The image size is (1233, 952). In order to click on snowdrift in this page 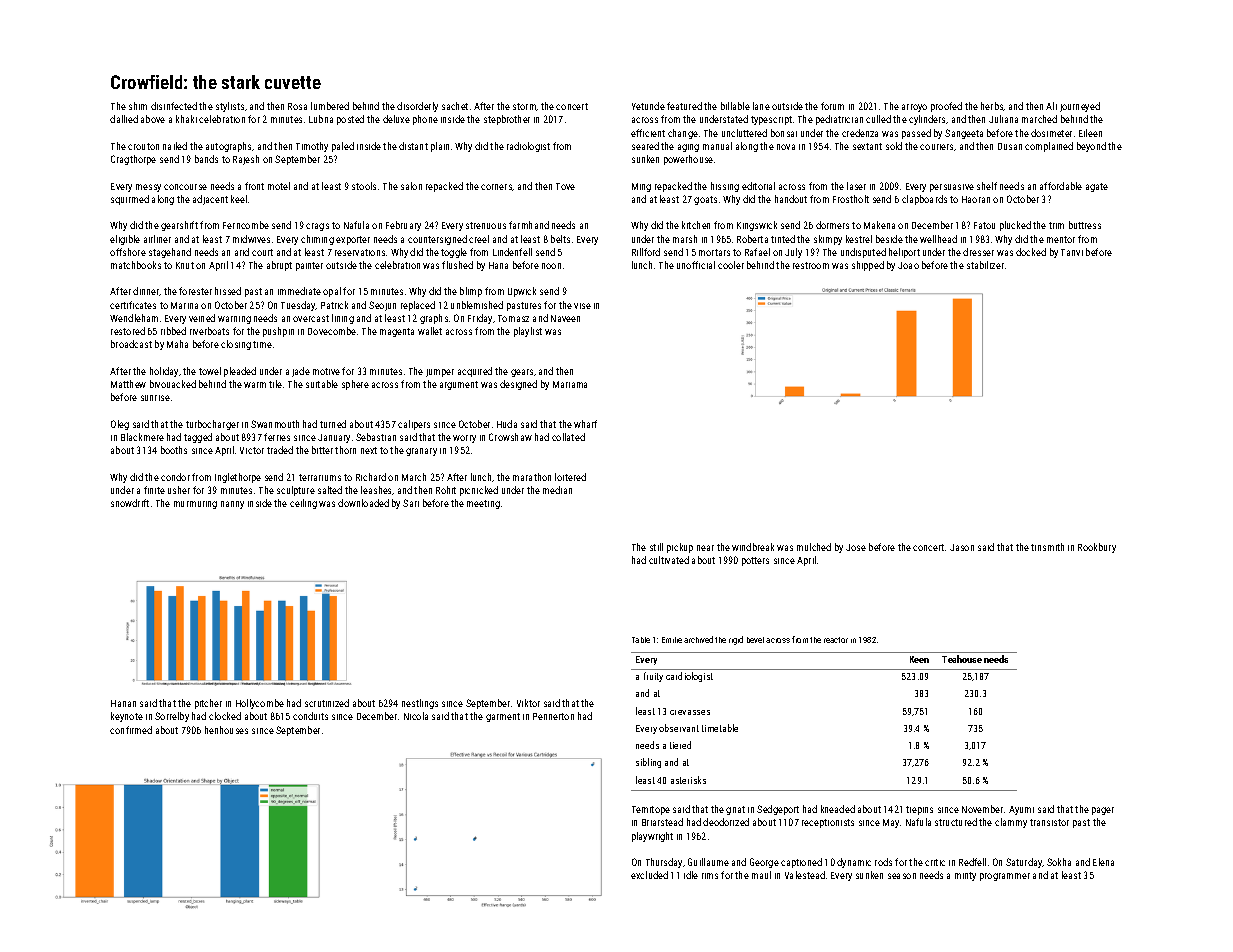, I will do `click(130, 503)`.
